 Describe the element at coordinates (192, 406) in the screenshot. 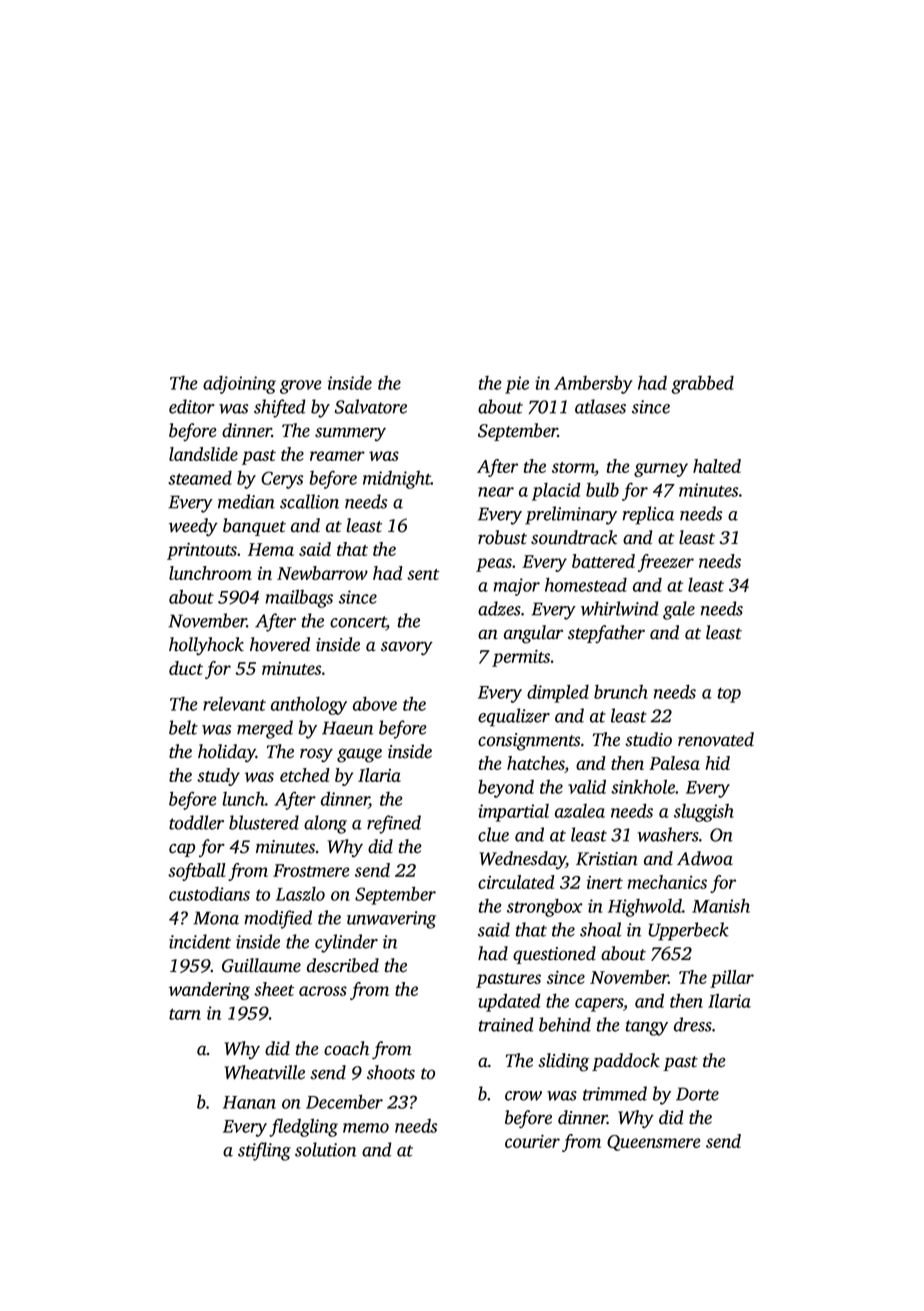

I see `editor` at that location.
